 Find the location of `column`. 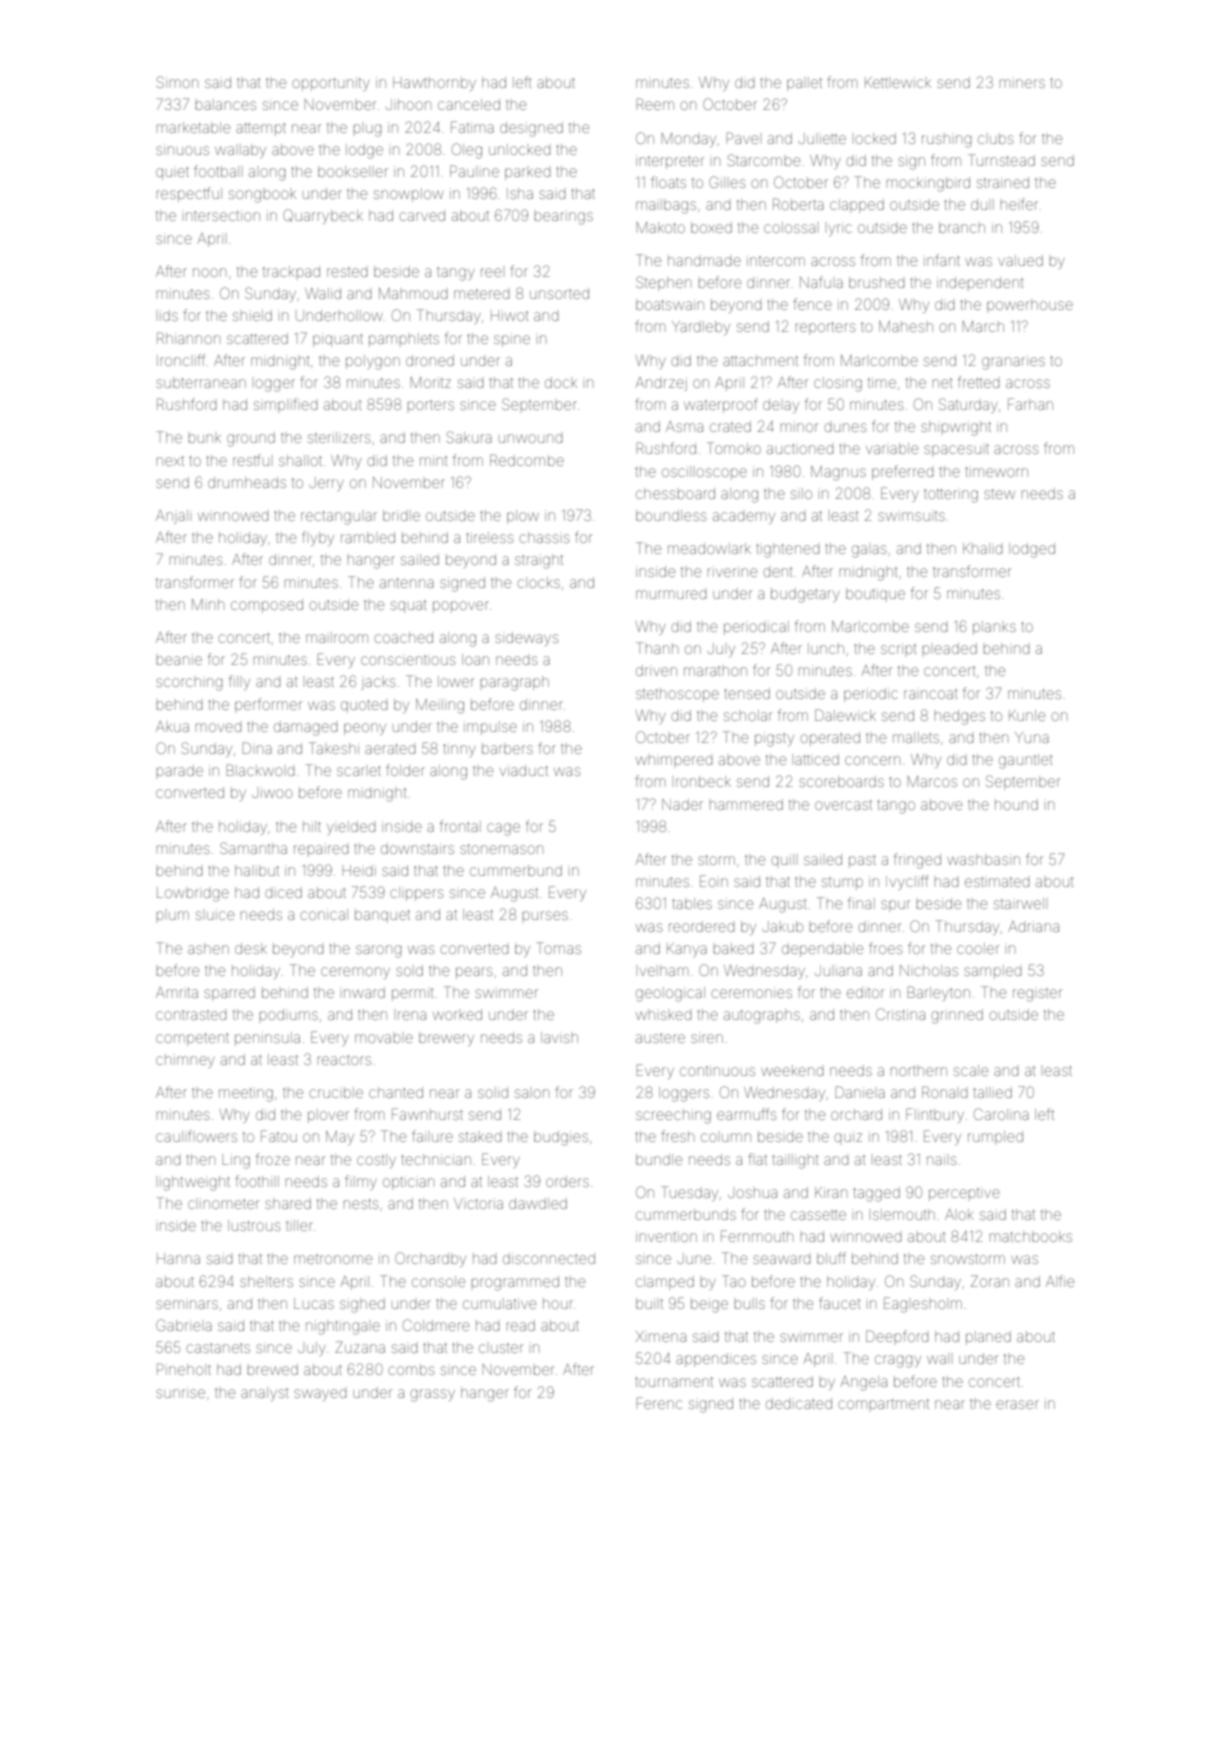

column is located at coordinates (726, 1137).
